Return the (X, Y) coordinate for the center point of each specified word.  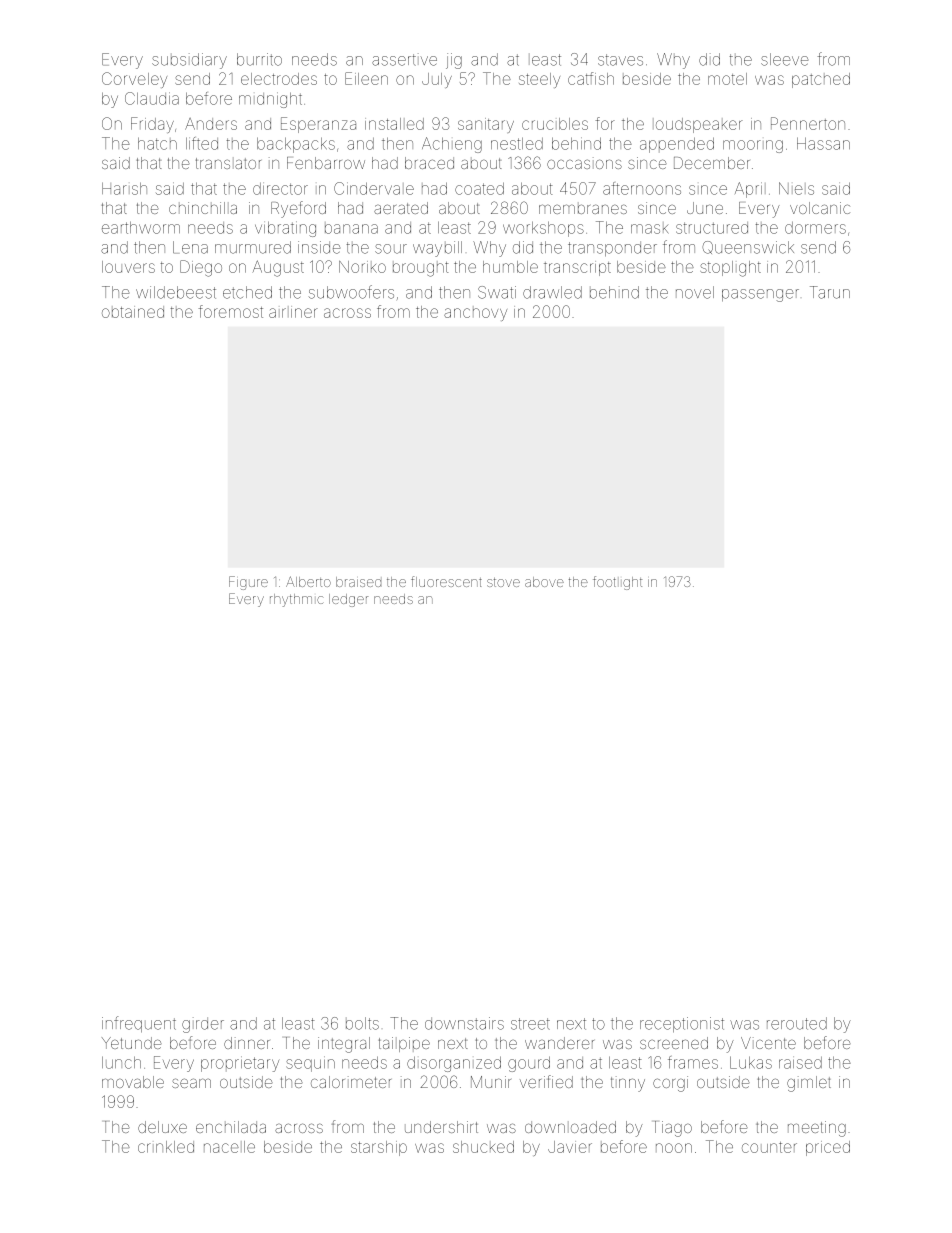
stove (503, 582)
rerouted (797, 1023)
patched (821, 80)
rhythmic (296, 600)
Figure (248, 583)
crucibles (555, 124)
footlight (617, 583)
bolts (362, 1023)
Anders (211, 124)
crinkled (166, 1147)
